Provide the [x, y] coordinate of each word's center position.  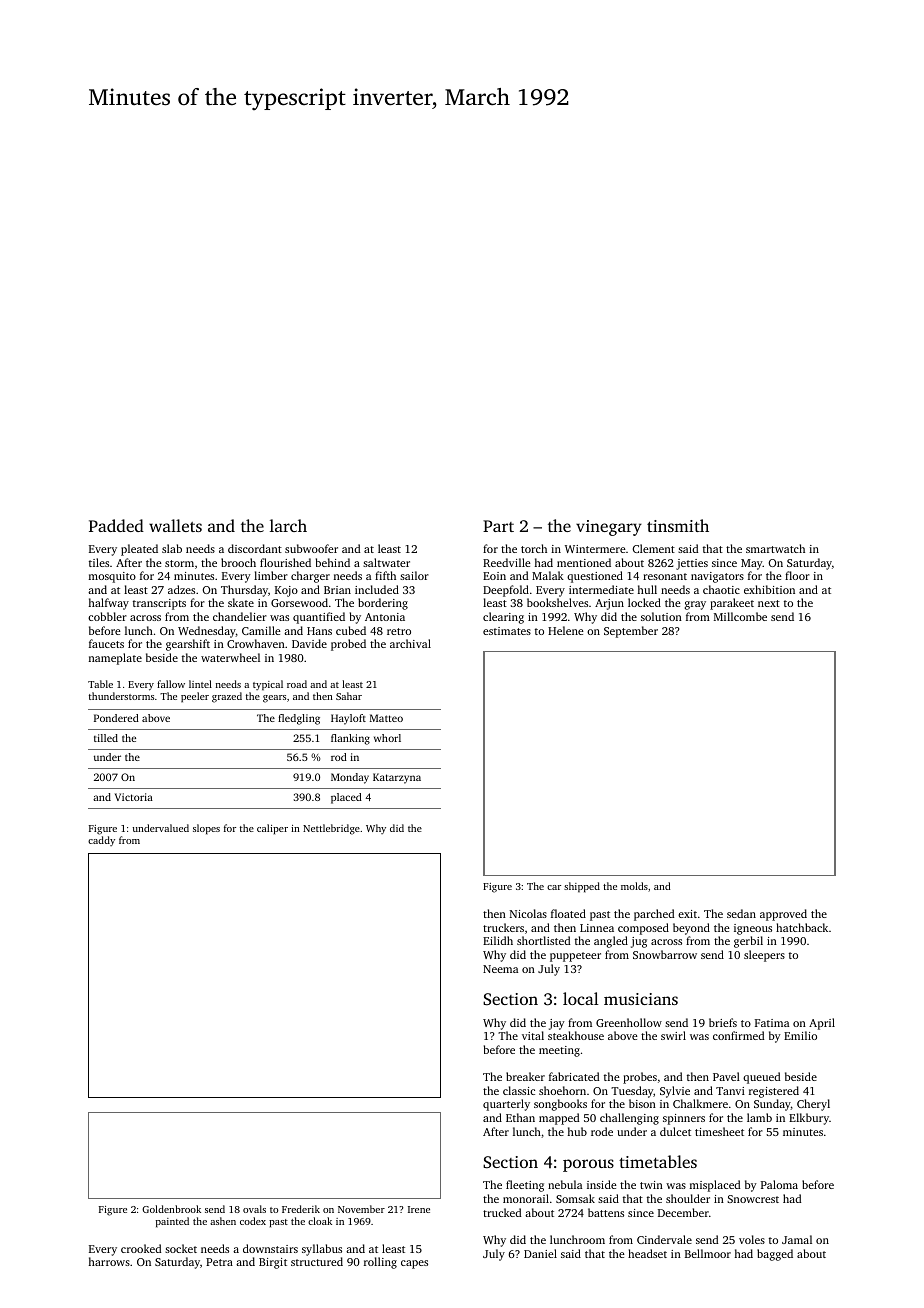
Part [498, 526]
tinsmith [678, 525]
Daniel [540, 1253]
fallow [171, 684]
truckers [503, 927]
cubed [351, 630]
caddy [101, 841]
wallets [175, 525]
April [822, 1024]
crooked [141, 1248]
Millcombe [740, 616]
